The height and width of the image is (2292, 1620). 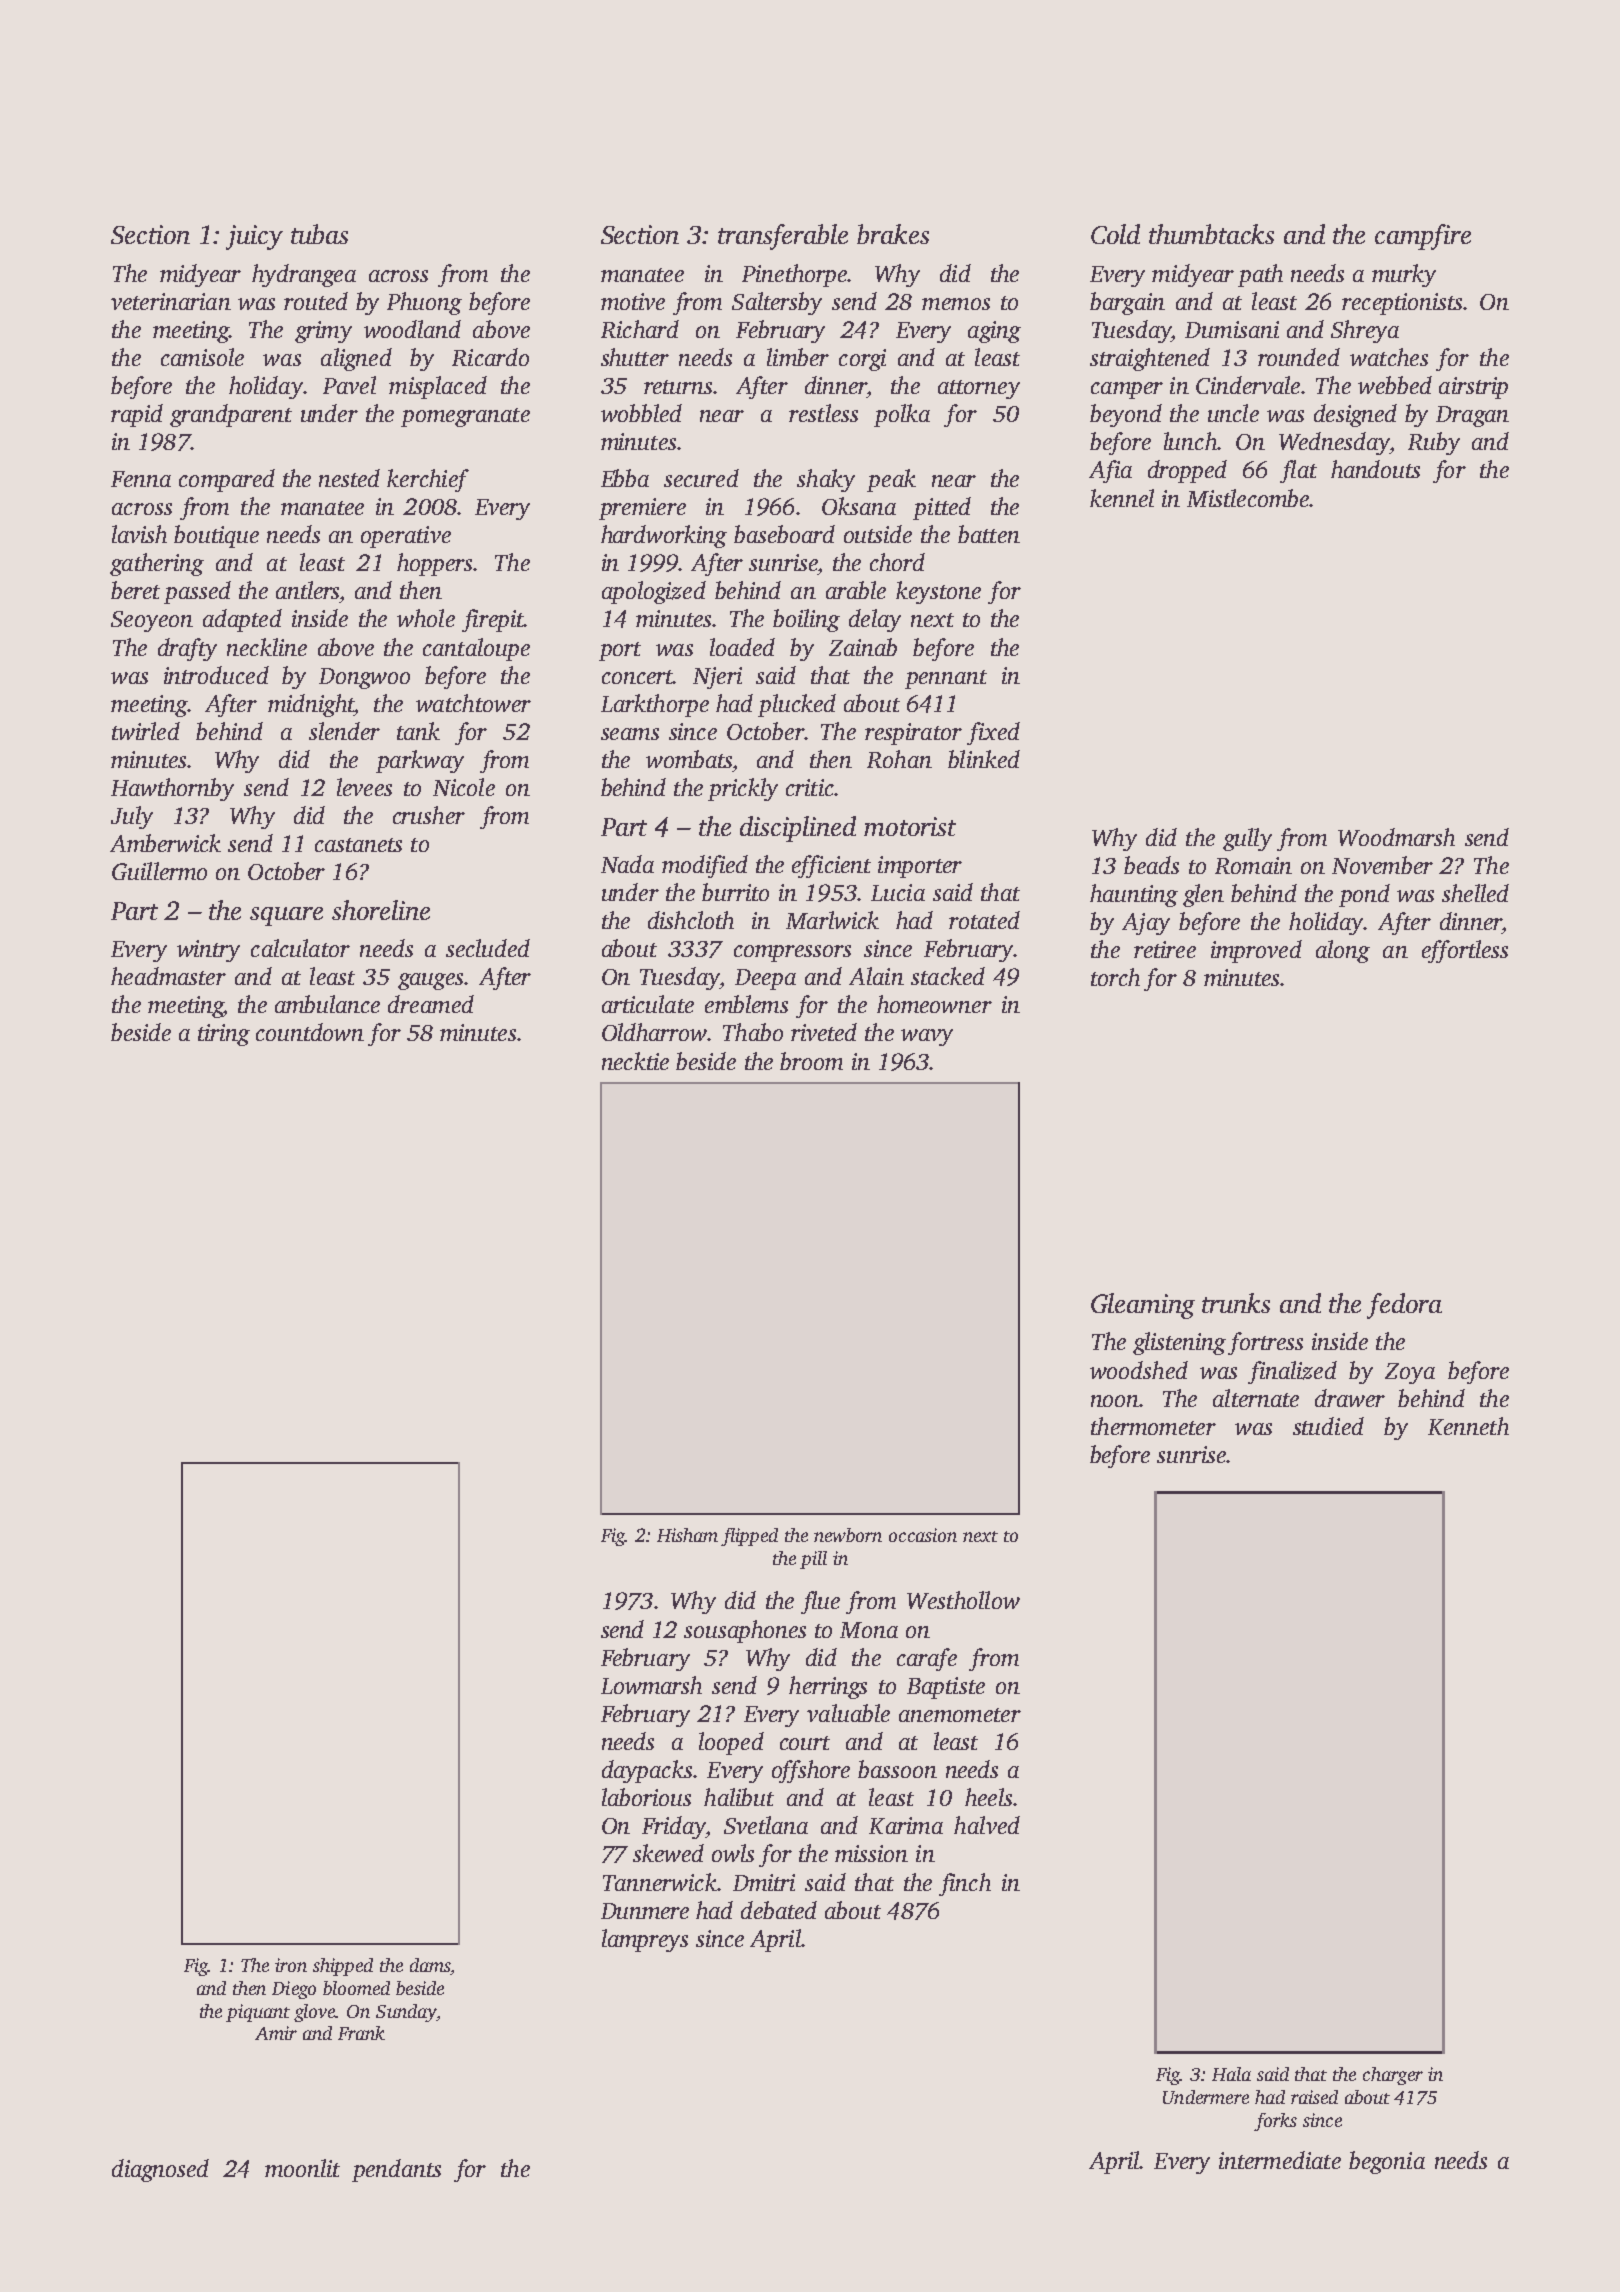 I want to click on thumbtacks, so click(x=1211, y=234).
